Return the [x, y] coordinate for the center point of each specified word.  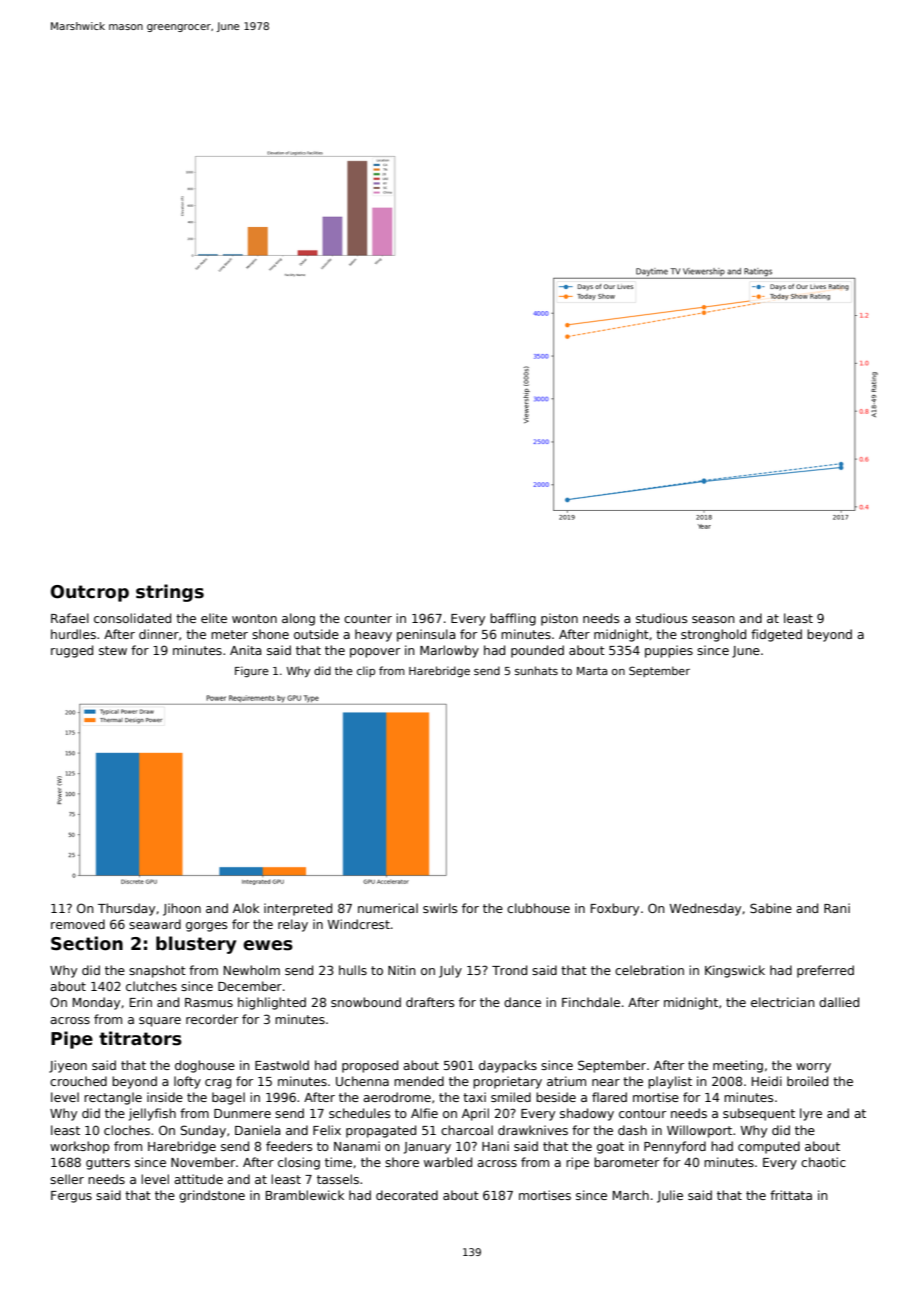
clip [366, 671]
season [713, 619]
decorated [407, 1195]
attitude [198, 1179]
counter [368, 618]
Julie [670, 1196]
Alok [246, 908]
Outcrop [90, 593]
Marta [592, 671]
